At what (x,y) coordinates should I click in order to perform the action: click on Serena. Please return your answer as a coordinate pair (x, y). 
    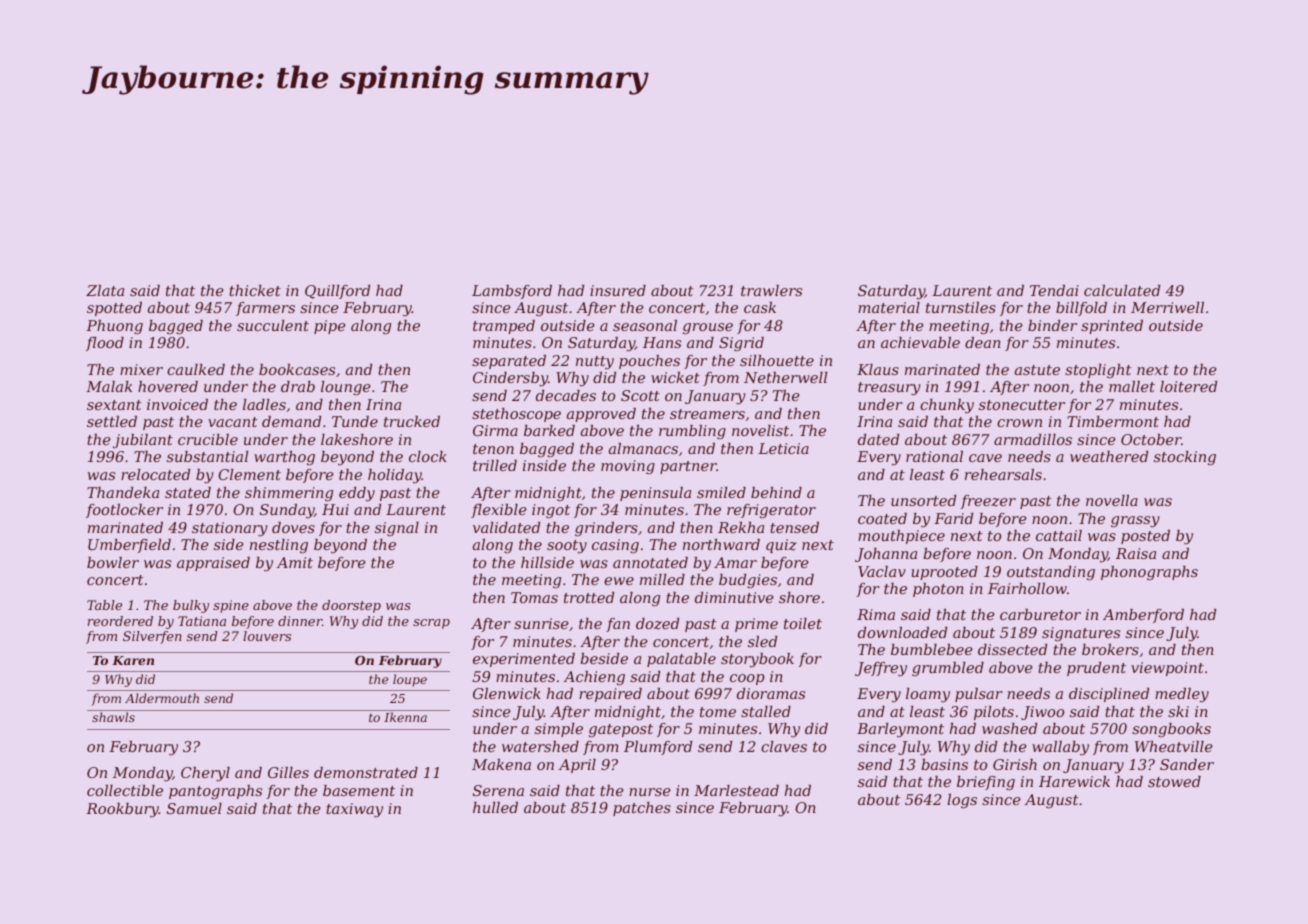
    Looking at the image, I should click on (498, 790).
